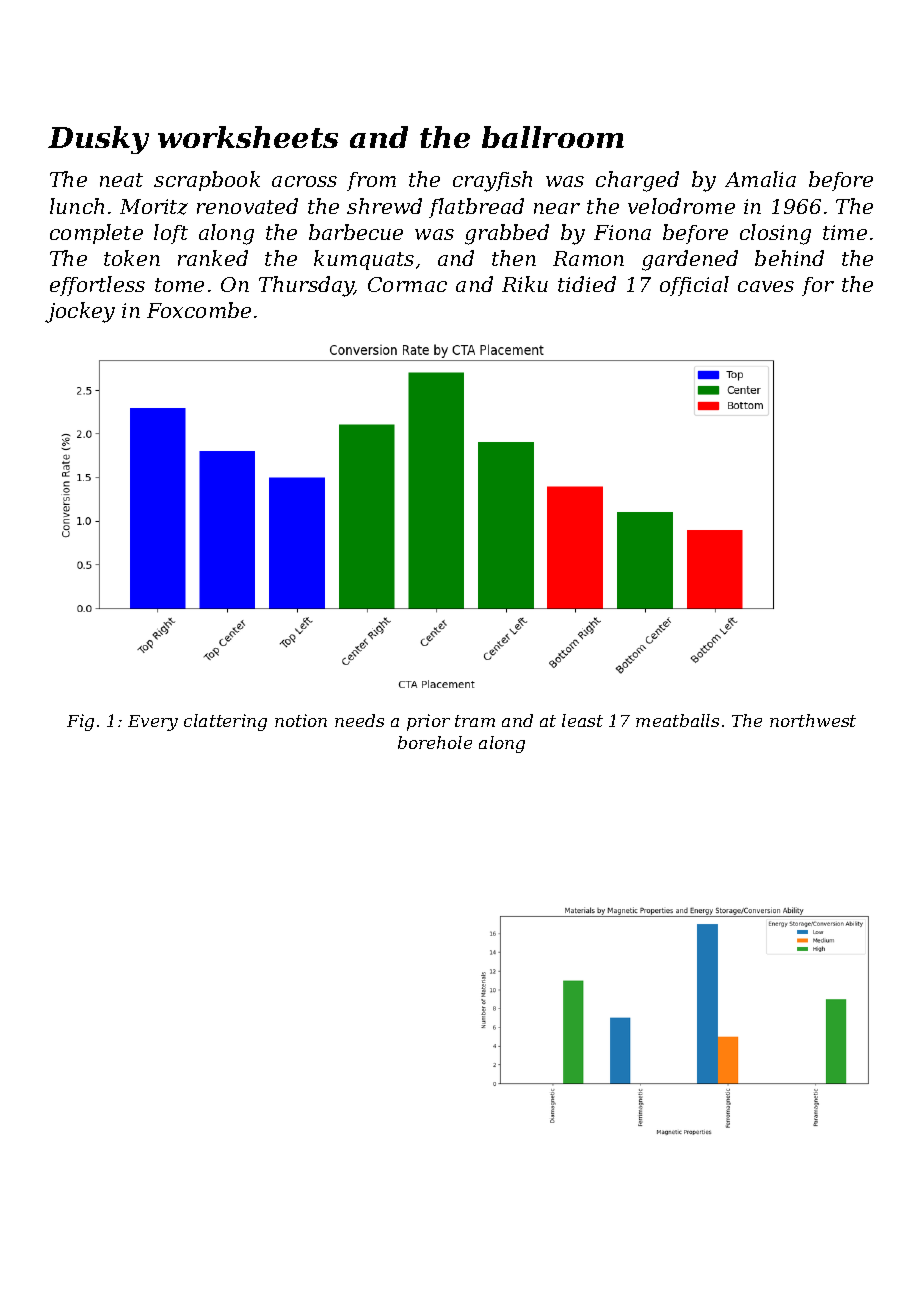 This screenshot has height=1314, width=924. I want to click on crayfish, so click(492, 181).
